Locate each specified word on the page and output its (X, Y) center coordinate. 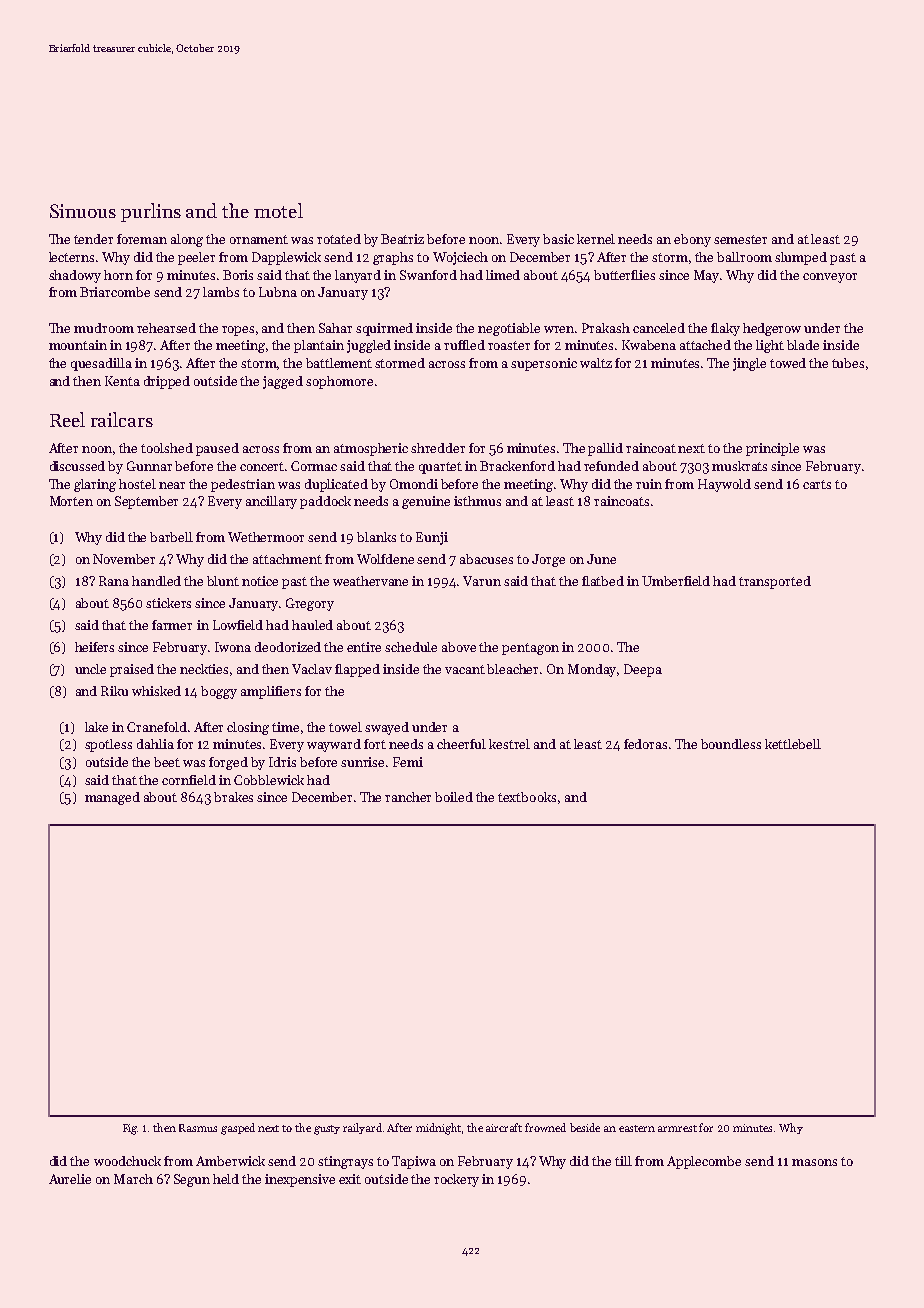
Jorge (548, 560)
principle (772, 449)
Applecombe (704, 1162)
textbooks (527, 797)
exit (350, 1179)
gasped (238, 1129)
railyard (362, 1128)
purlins (151, 212)
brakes (233, 797)
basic (558, 239)
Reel (67, 419)
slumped (801, 258)
